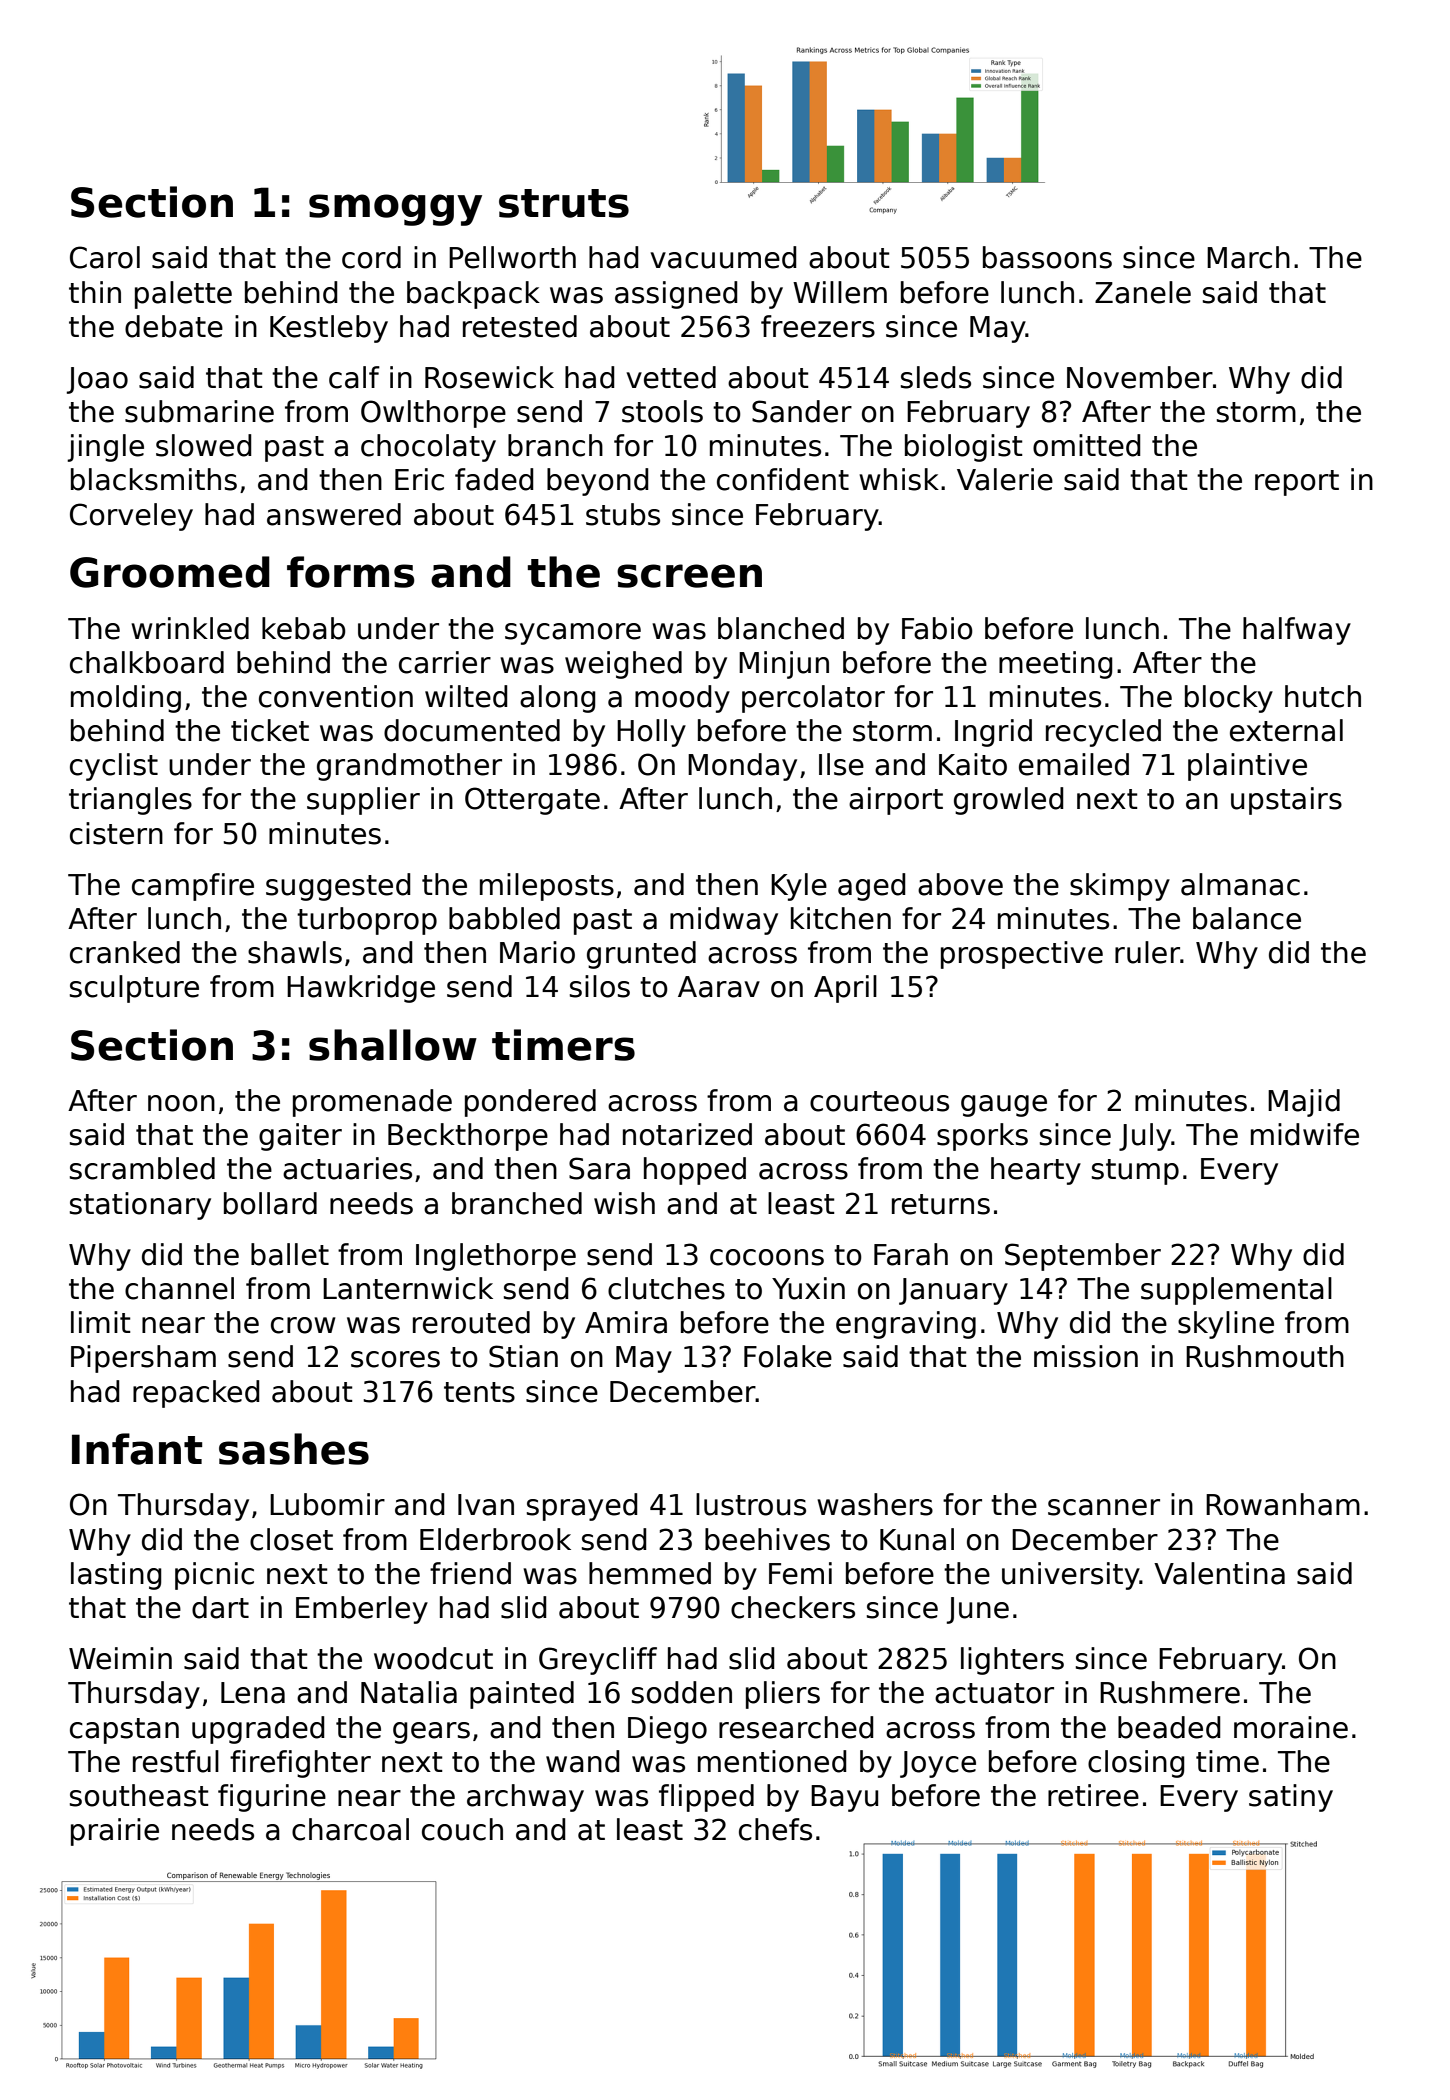 This document has height=2100, width=1450. I want to click on chalkboard, so click(147, 662).
